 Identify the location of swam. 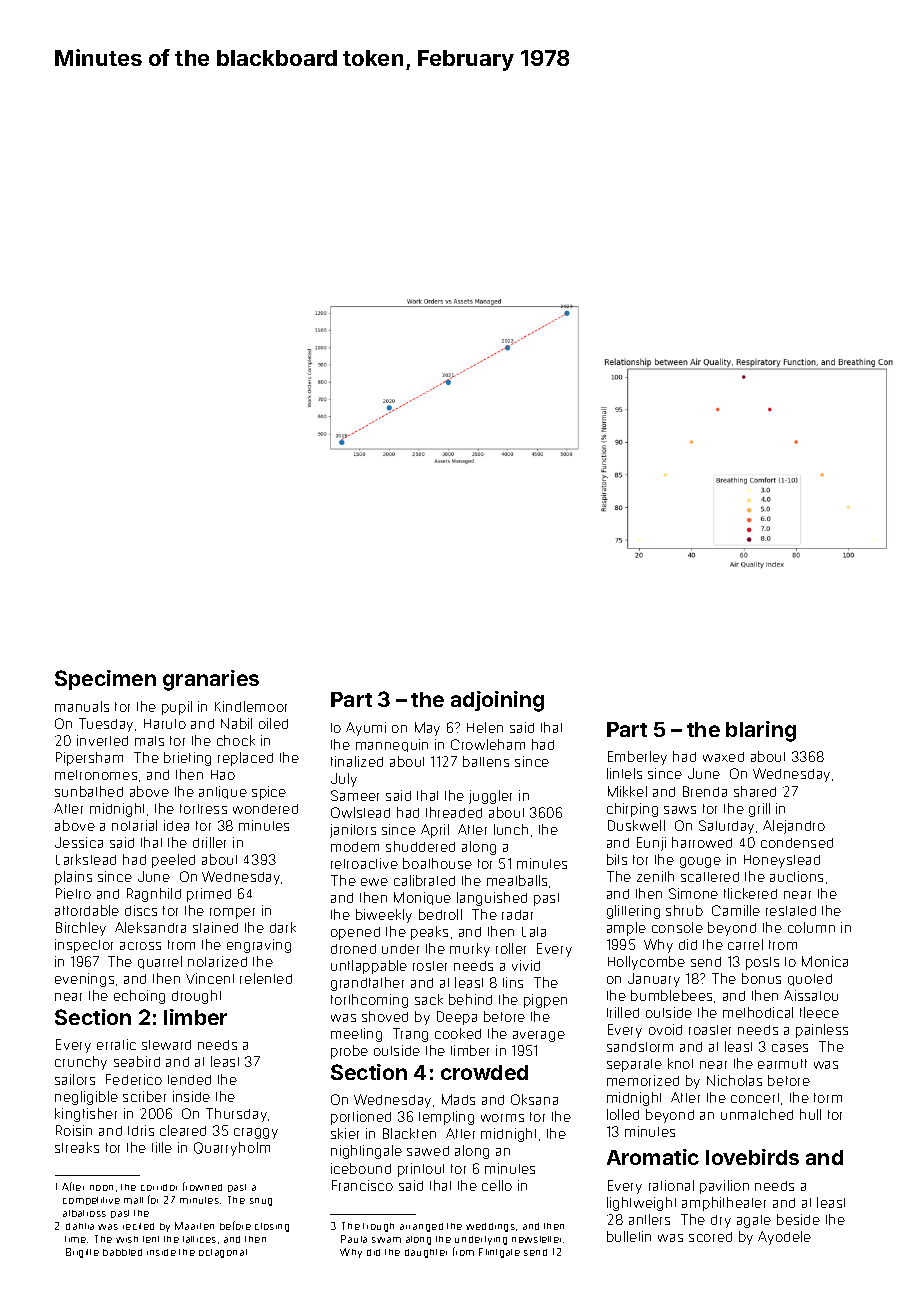
(386, 1240).
